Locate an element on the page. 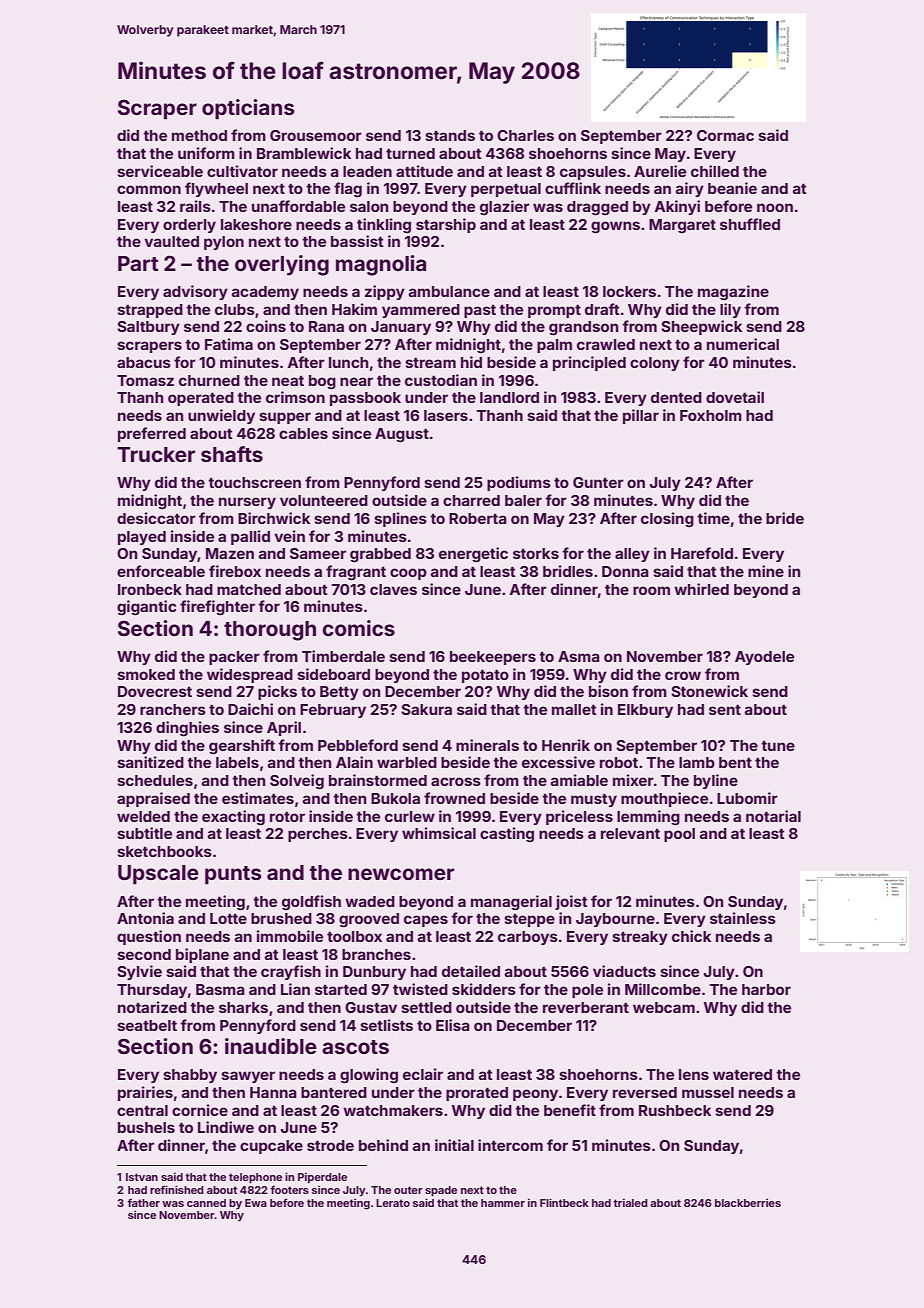 The height and width of the page is (1308, 924). Cormac is located at coordinates (725, 135).
